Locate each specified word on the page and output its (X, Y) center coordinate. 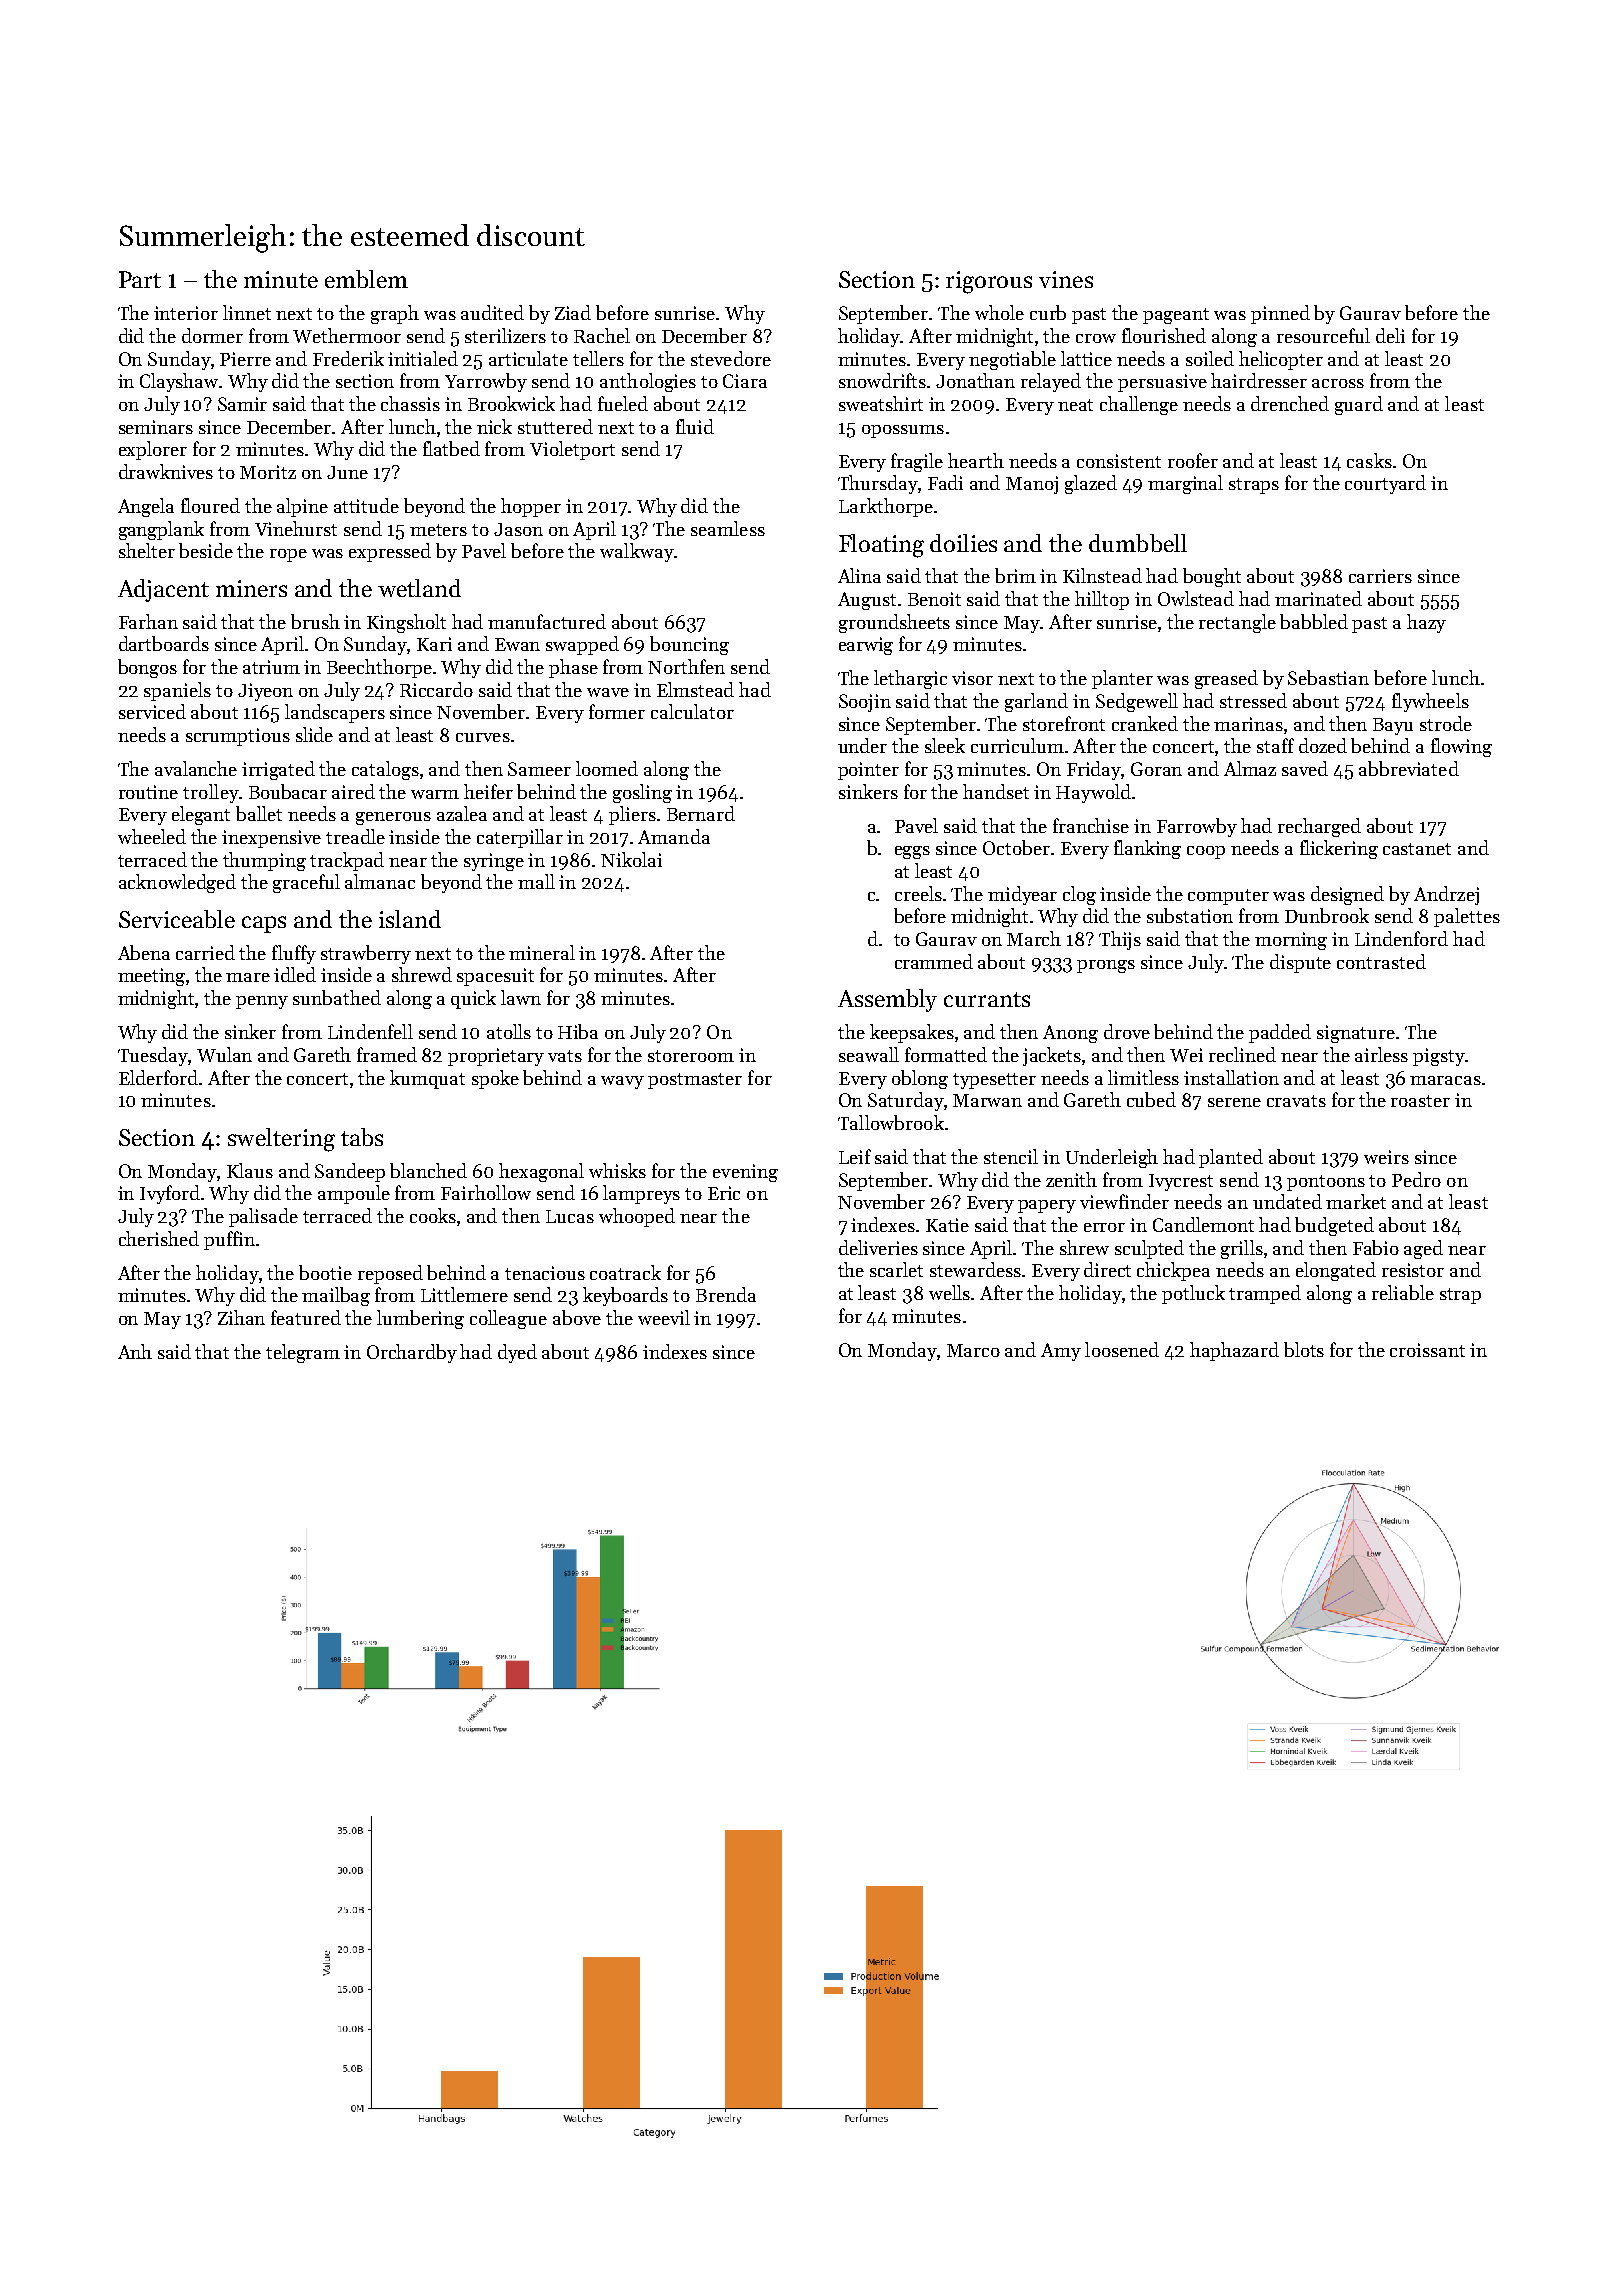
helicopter (1281, 360)
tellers (598, 358)
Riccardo (436, 689)
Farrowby (1197, 827)
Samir (242, 404)
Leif (855, 1156)
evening (745, 1173)
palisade (263, 1217)
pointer (868, 771)
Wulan (224, 1054)
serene (1234, 1102)
